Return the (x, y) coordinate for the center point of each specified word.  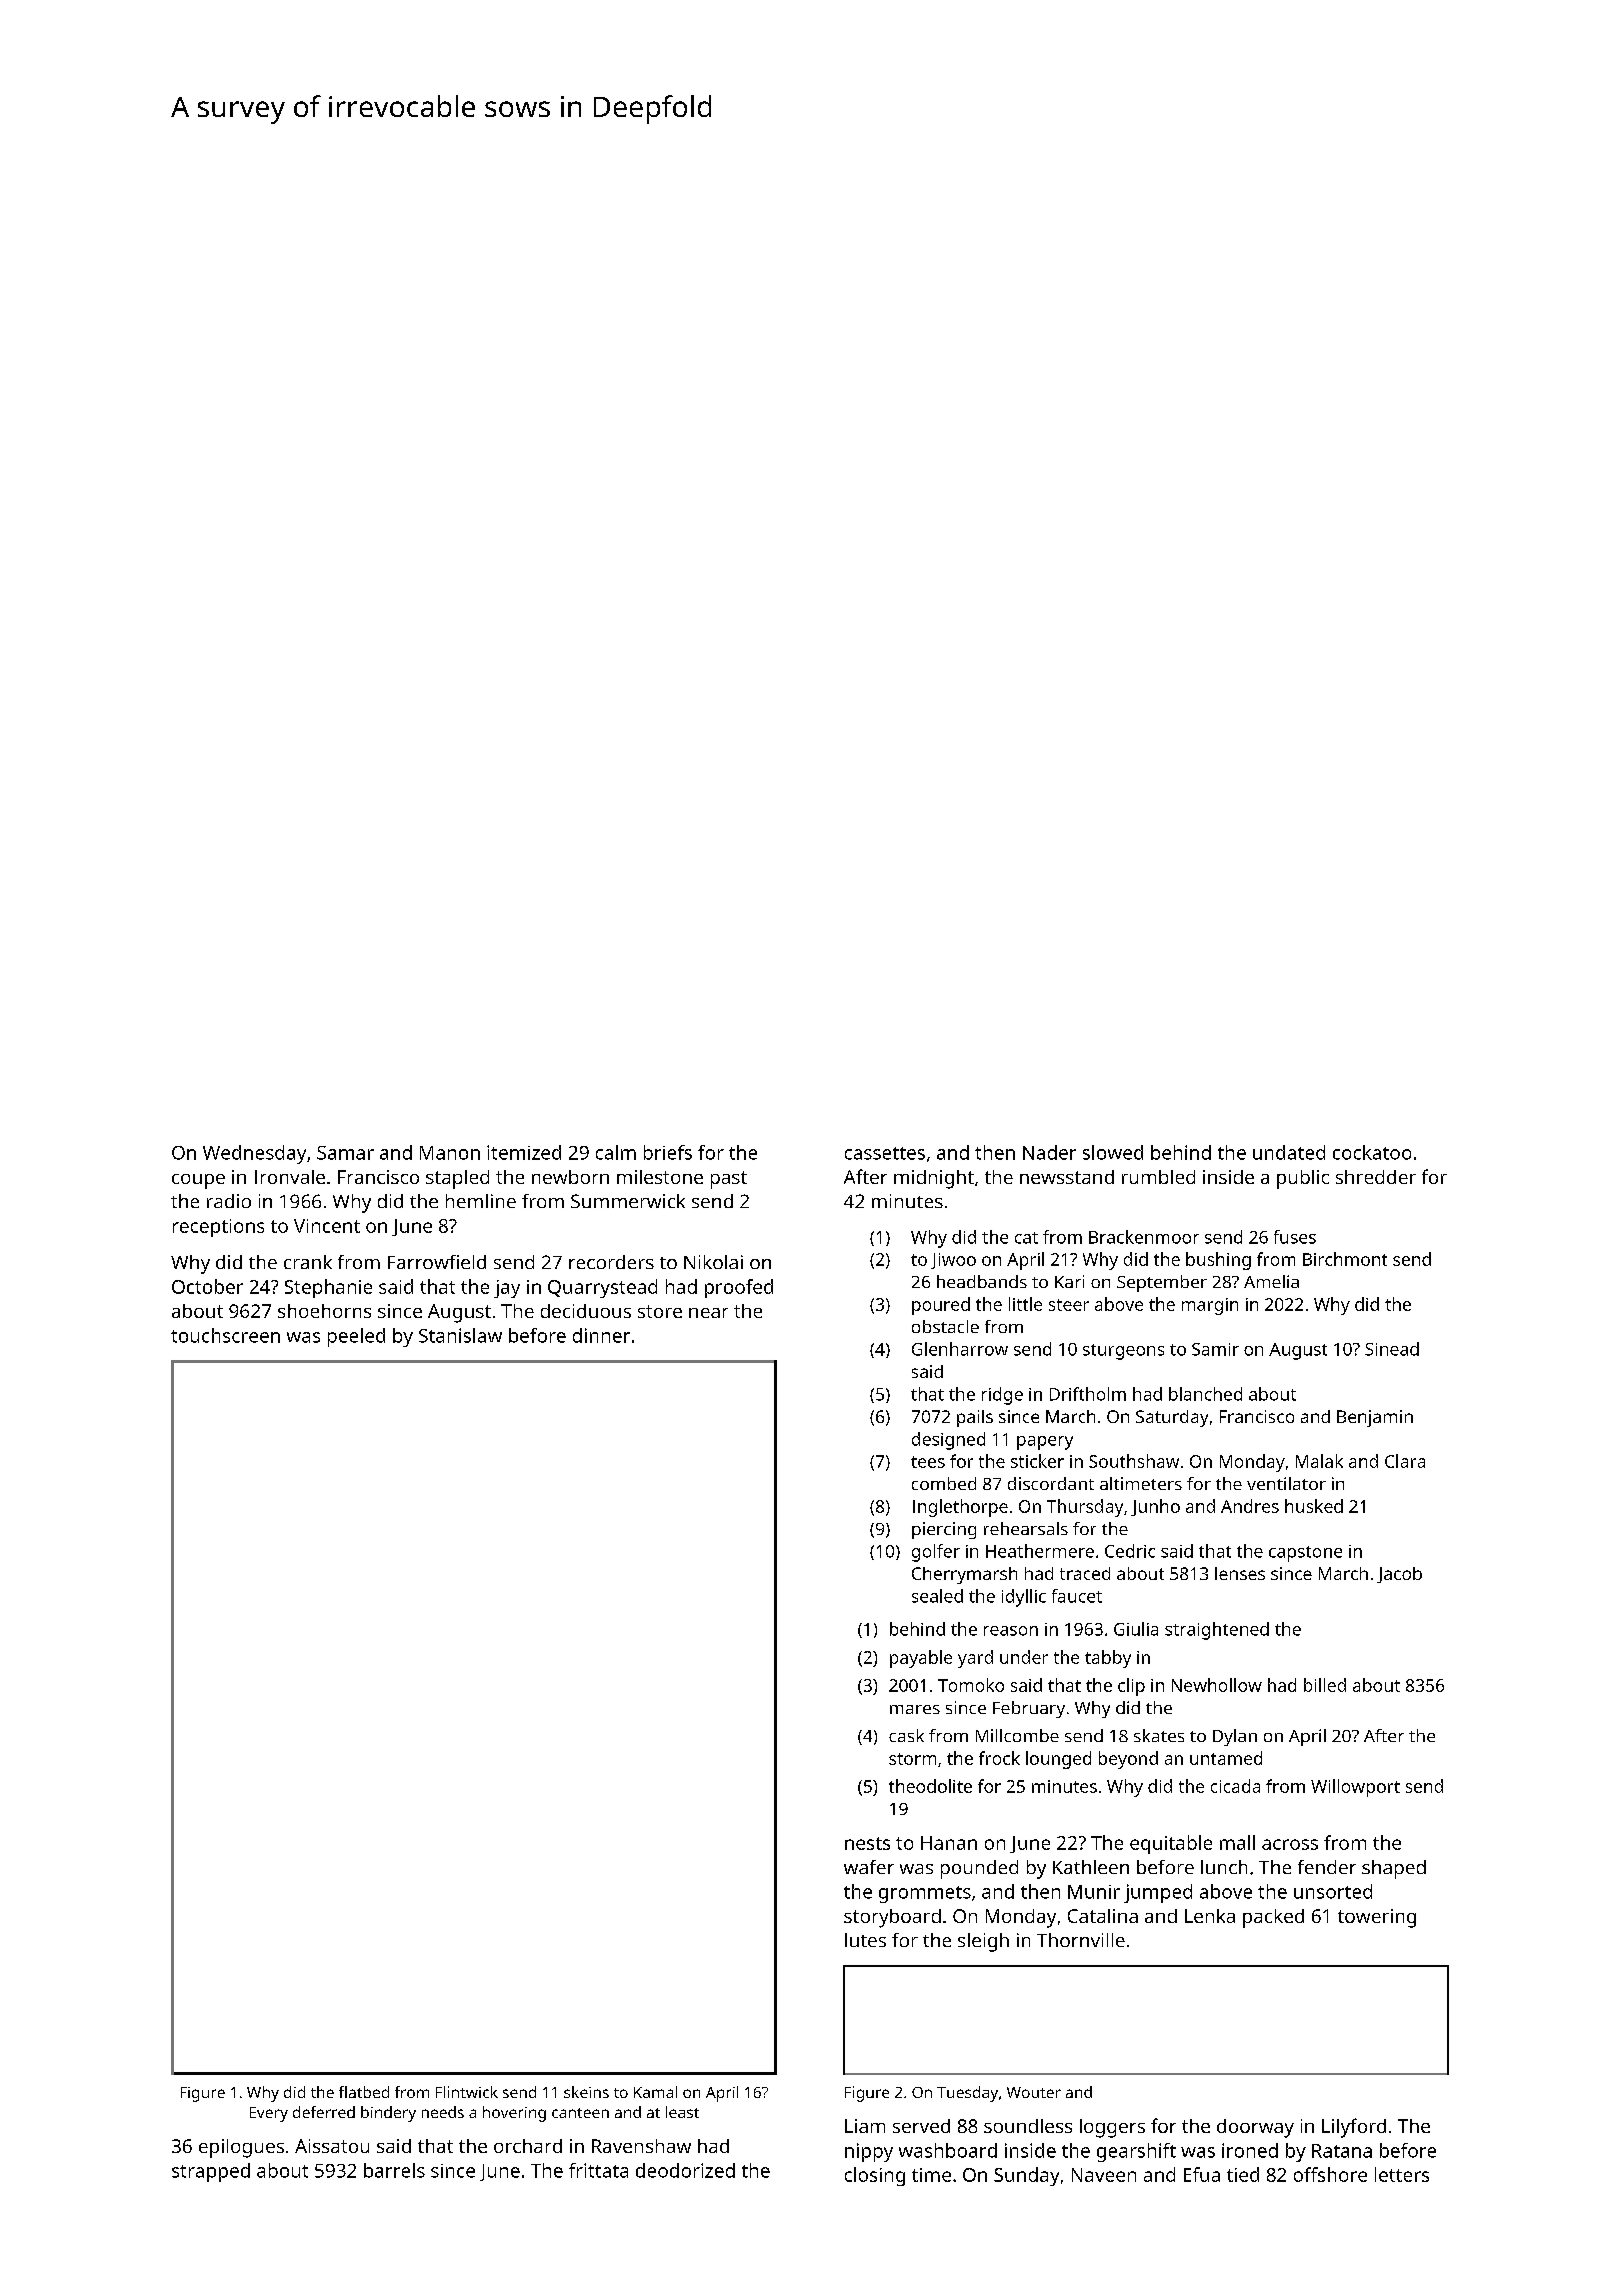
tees (928, 1462)
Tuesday (967, 2094)
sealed (937, 1596)
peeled (356, 1337)
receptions (218, 1228)
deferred (324, 2112)
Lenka (1210, 1916)
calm (616, 1152)
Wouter (1034, 2092)
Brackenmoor (1144, 1237)
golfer (936, 1553)
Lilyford (1354, 2128)
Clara (1405, 1461)
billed (1325, 1685)
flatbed (364, 2092)
